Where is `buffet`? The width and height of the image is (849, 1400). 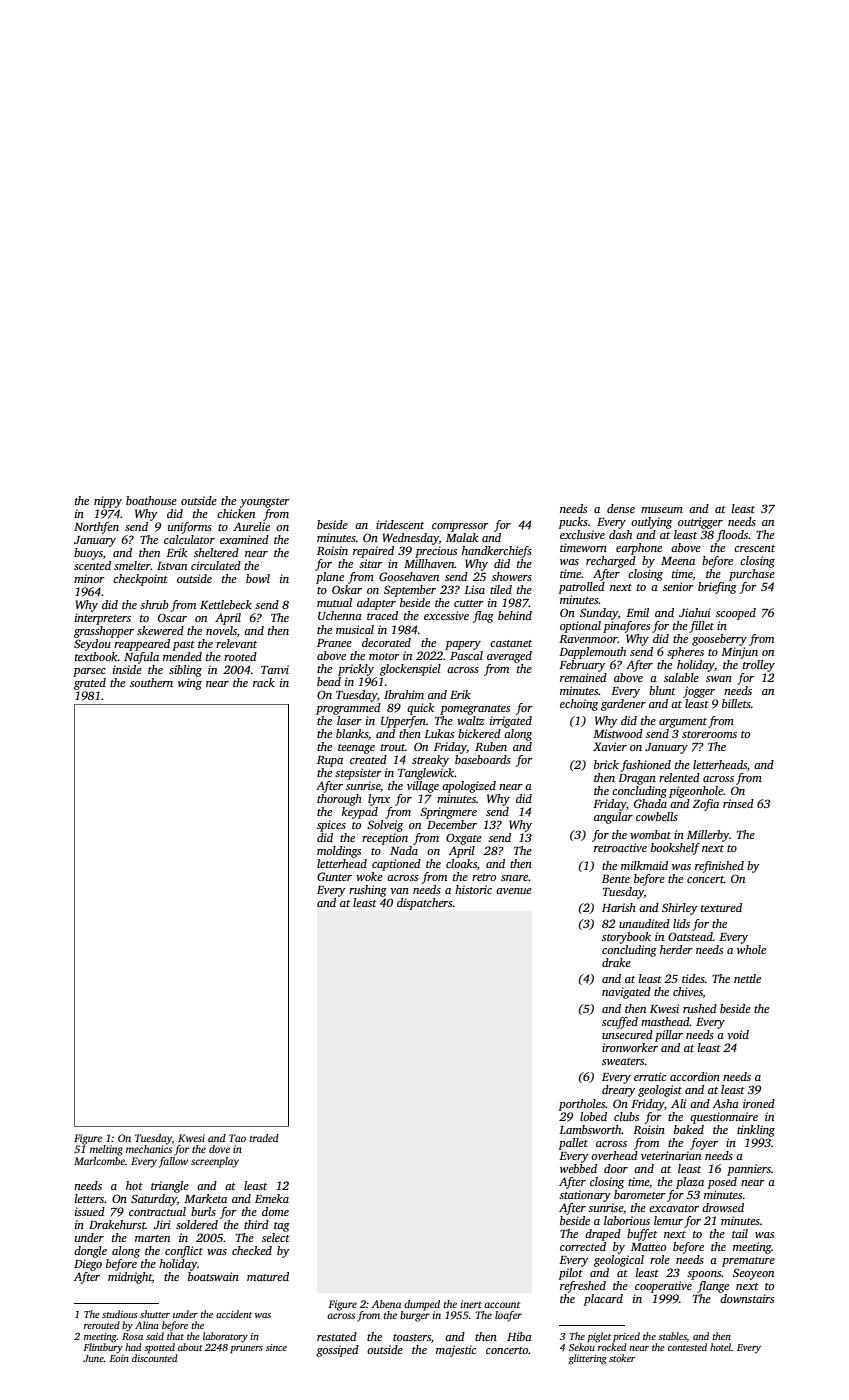 buffet is located at coordinates (642, 1235).
